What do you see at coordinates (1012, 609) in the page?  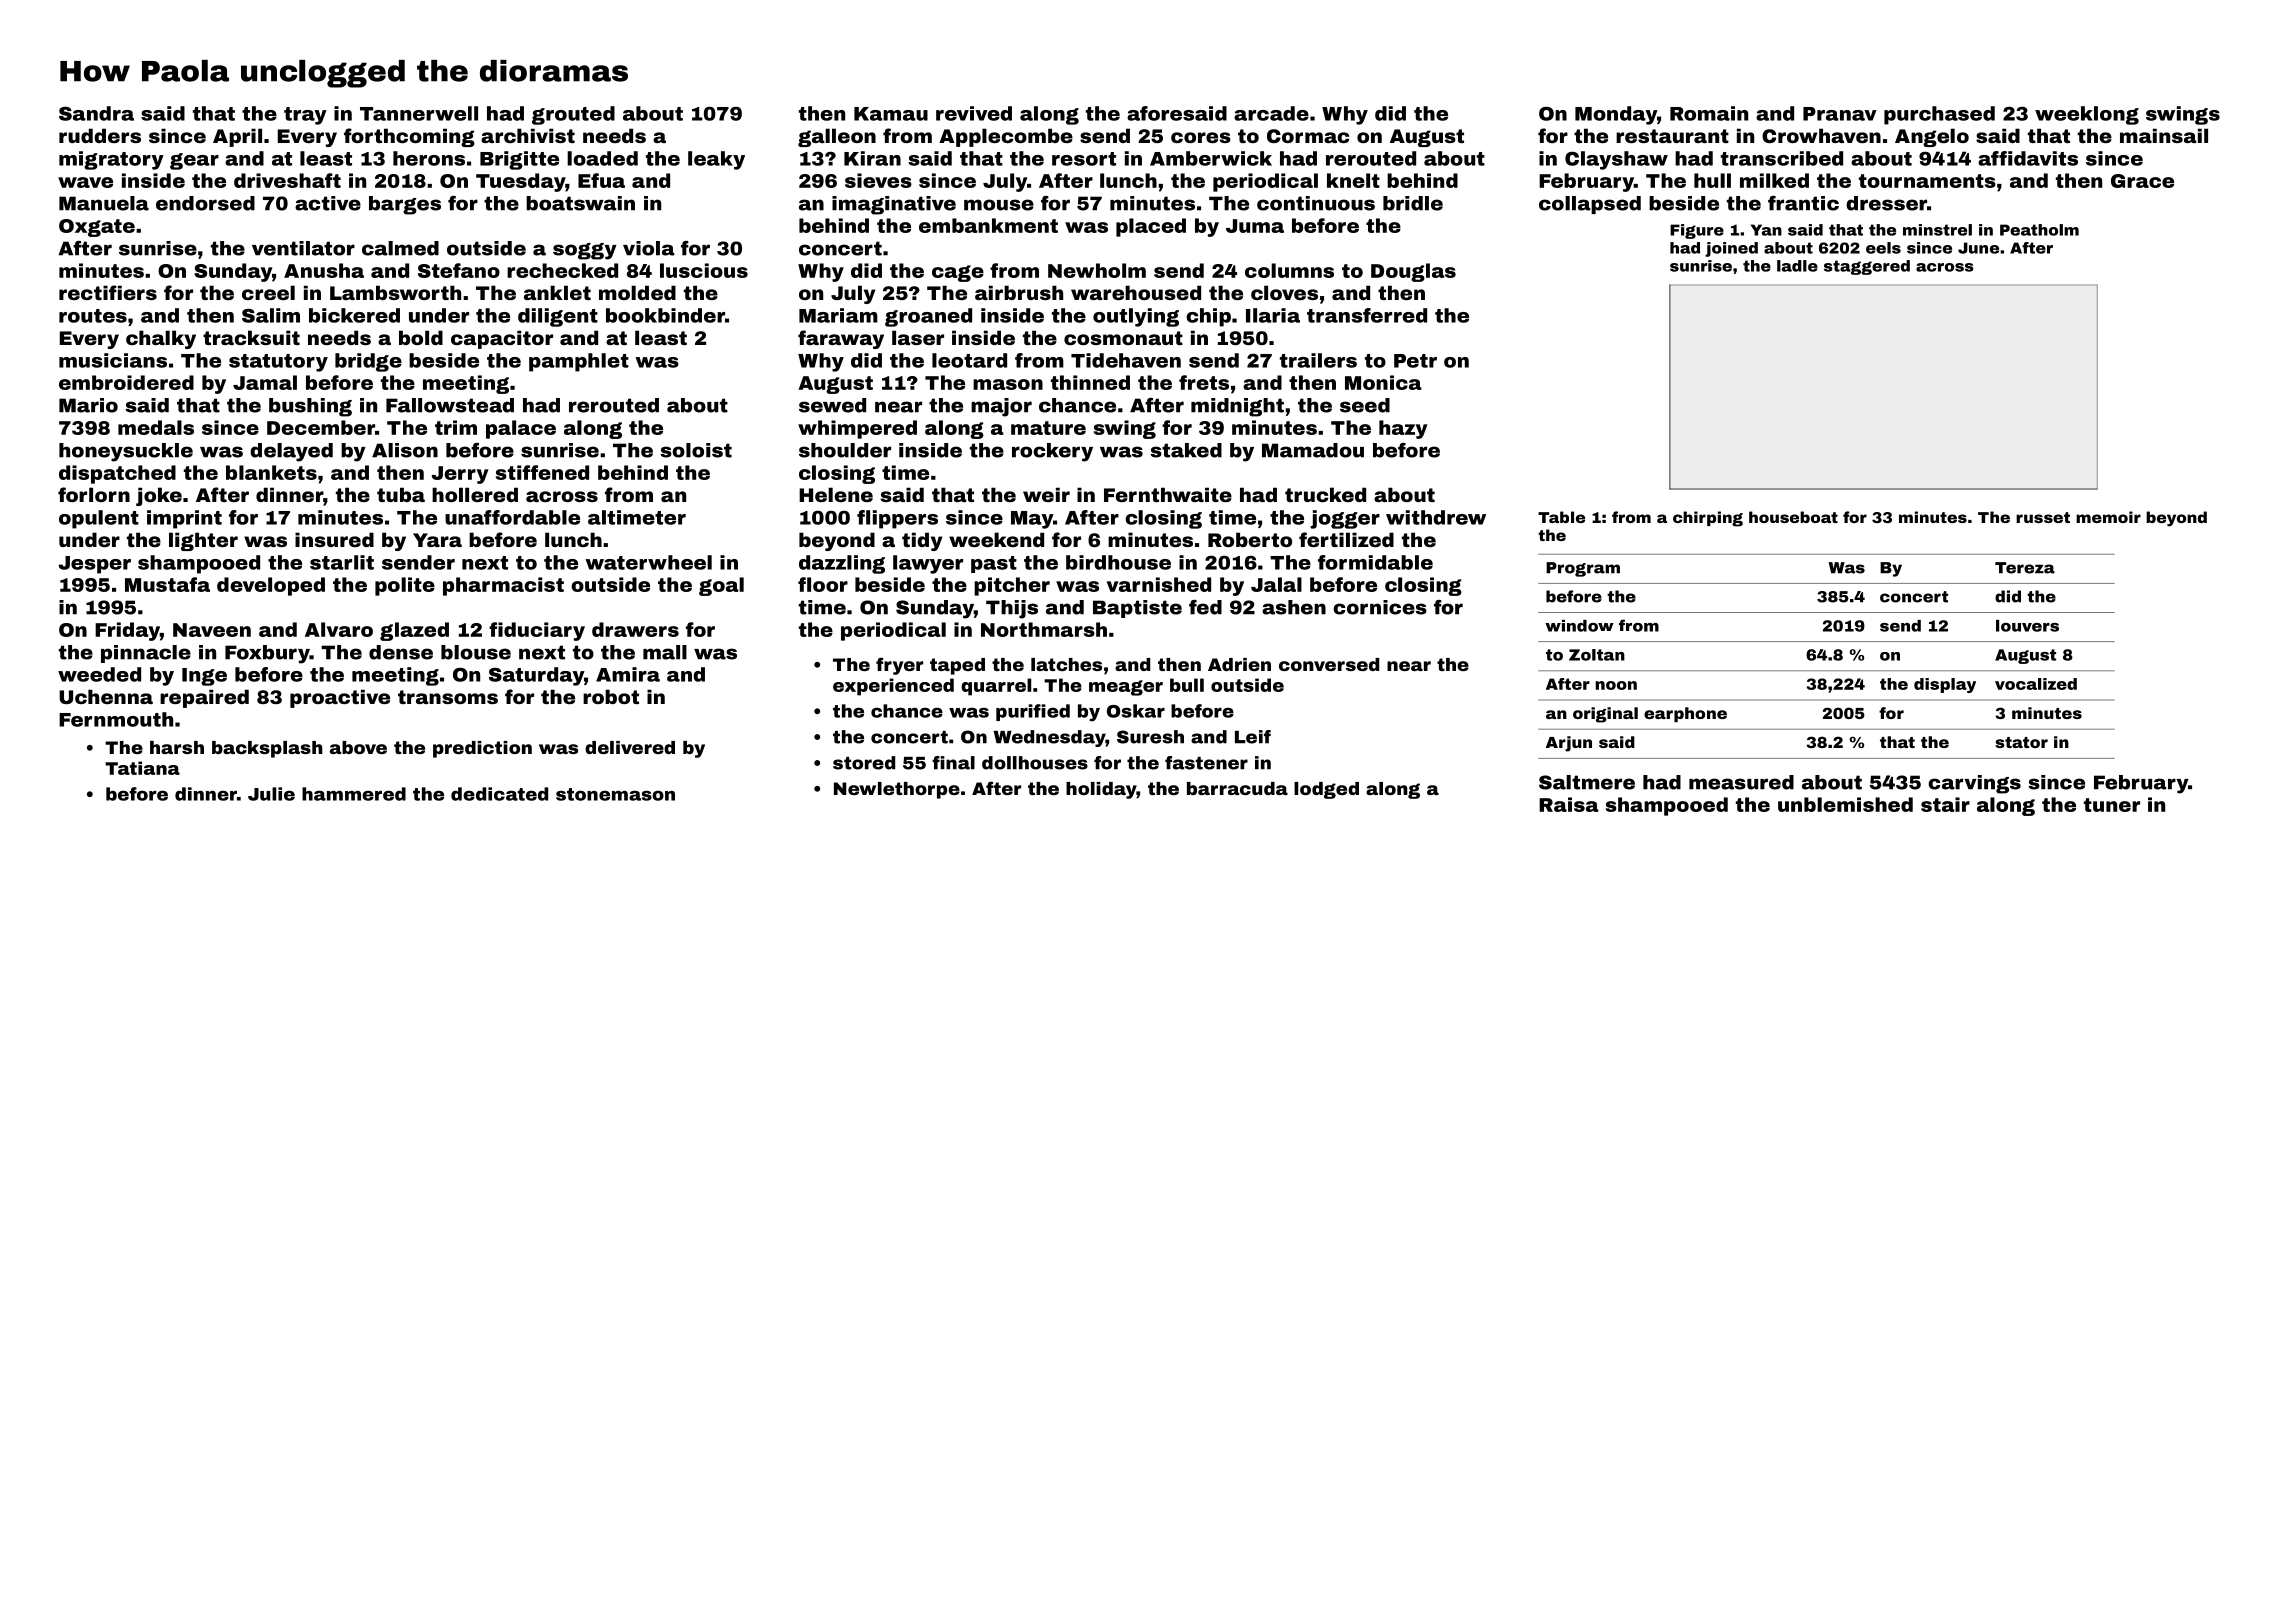 I see `Thijs` at bounding box center [1012, 609].
